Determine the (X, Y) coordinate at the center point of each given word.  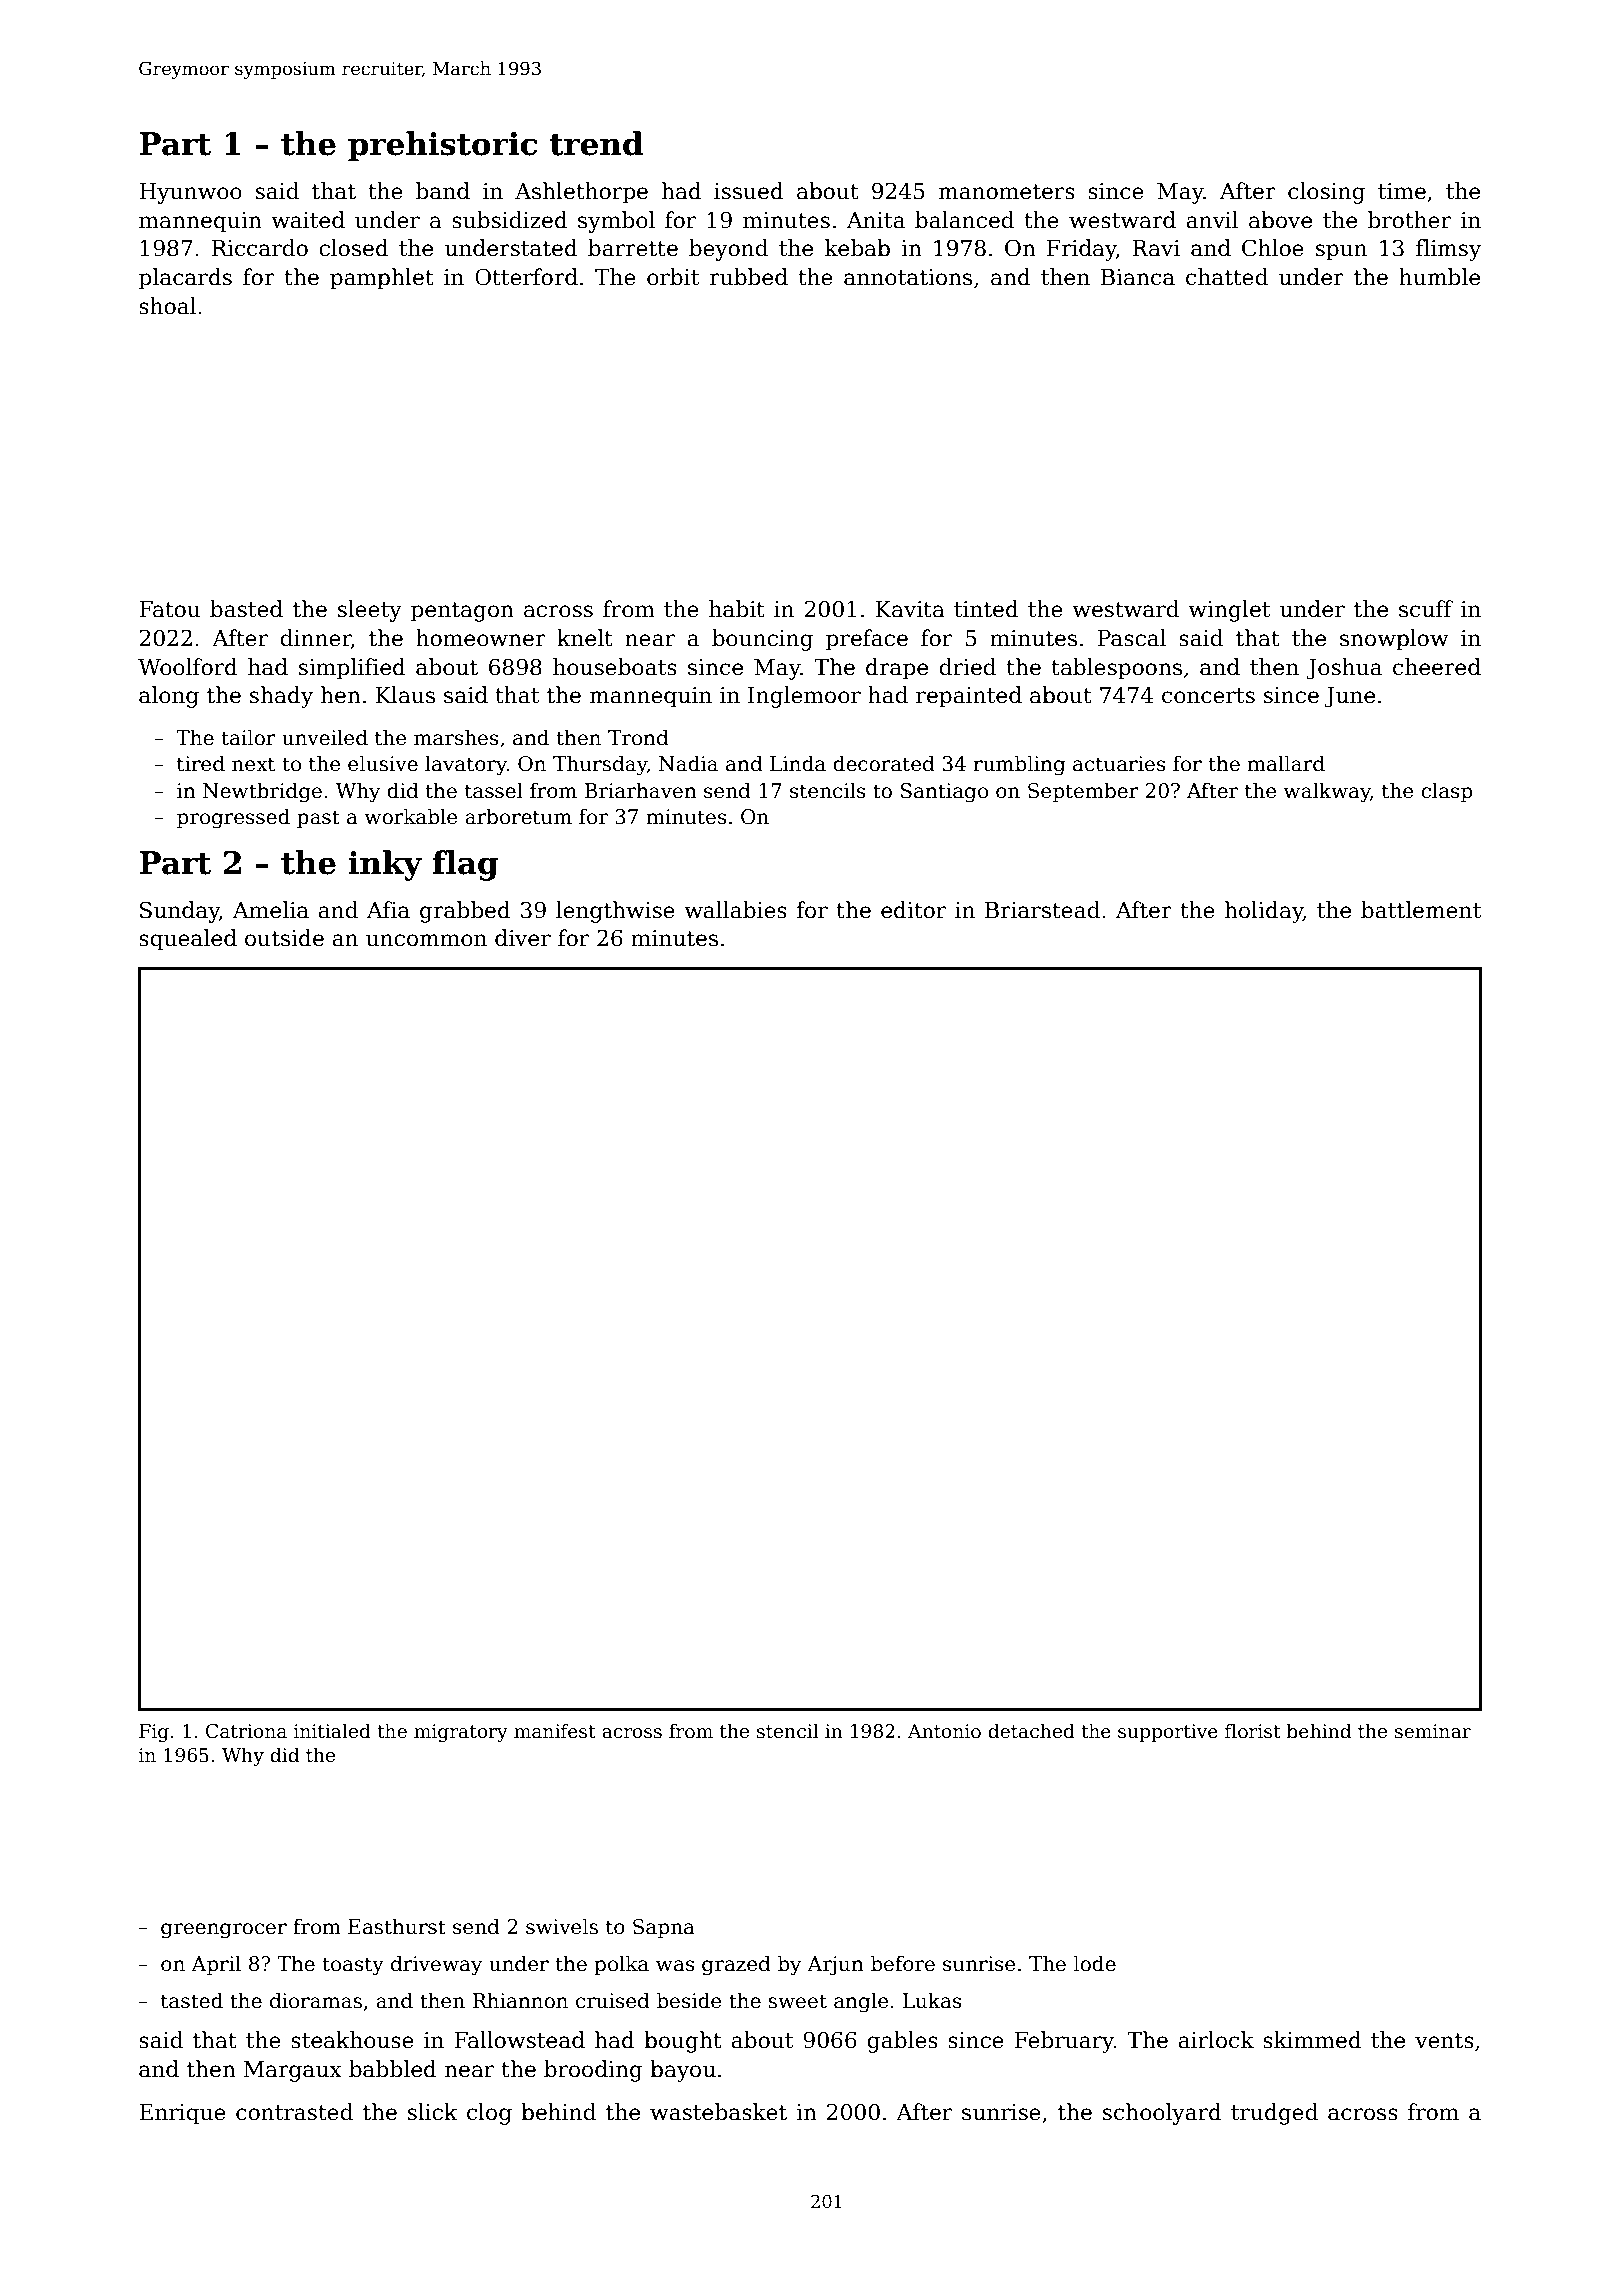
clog (489, 2114)
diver (523, 938)
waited (308, 220)
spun (1341, 252)
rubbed (749, 277)
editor (913, 910)
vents (1444, 2041)
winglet (1229, 611)
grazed (736, 1965)
